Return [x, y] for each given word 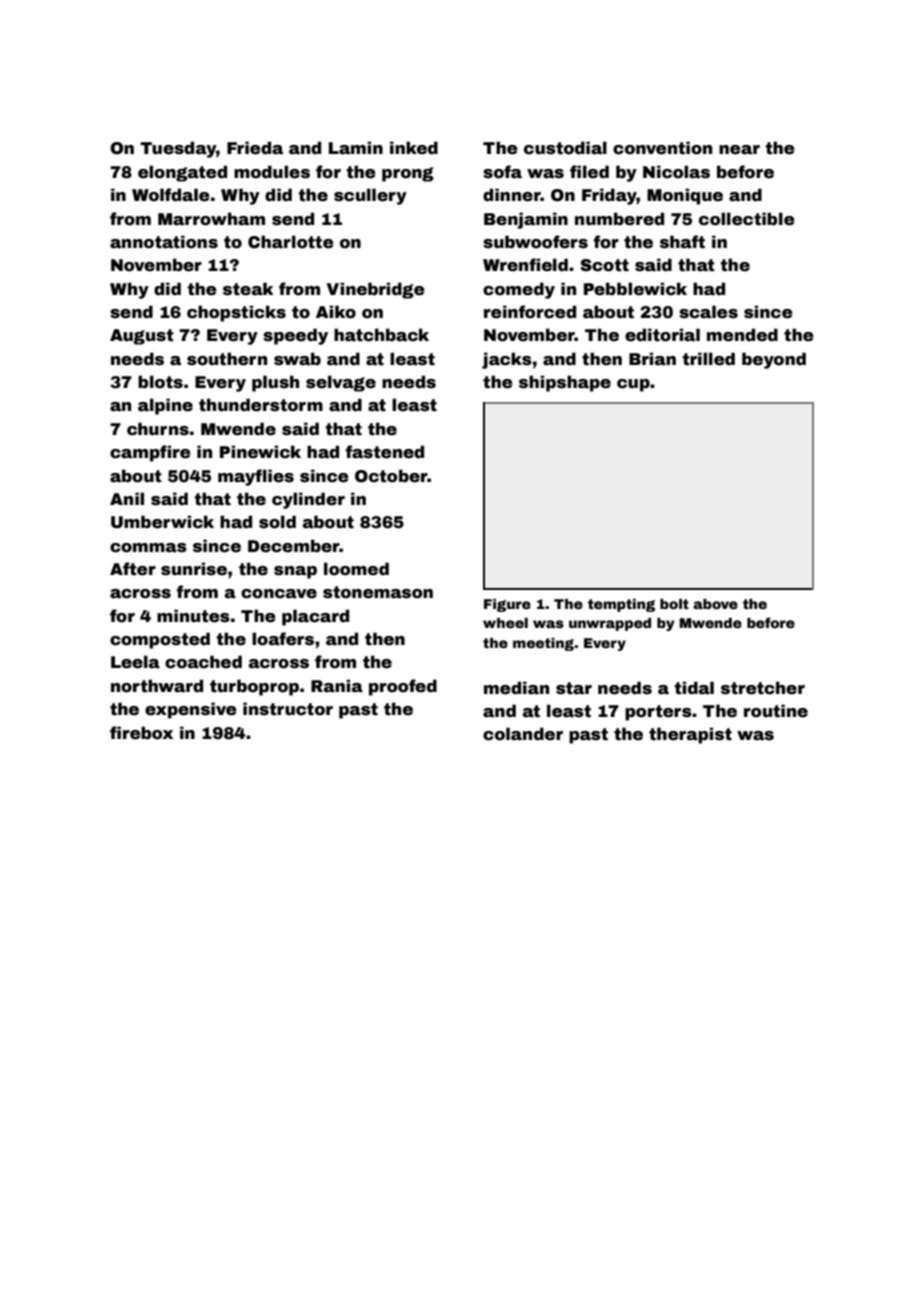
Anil [127, 498]
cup [633, 385]
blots [160, 382]
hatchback [381, 335]
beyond [774, 360]
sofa [502, 172]
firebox [141, 733]
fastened [384, 452]
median [516, 688]
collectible [747, 219]
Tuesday [178, 149]
